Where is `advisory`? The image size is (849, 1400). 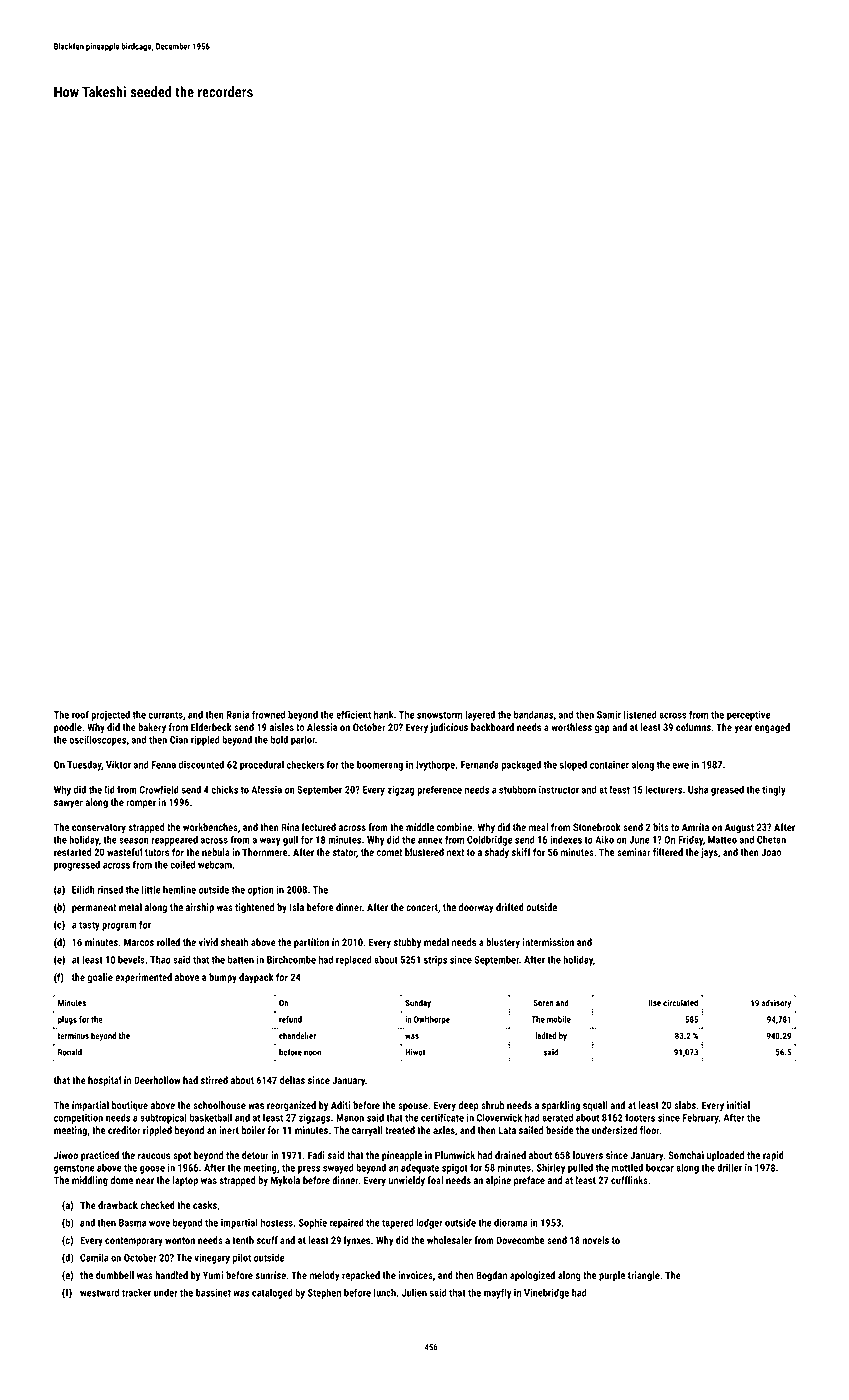 advisory is located at coordinates (776, 1003).
